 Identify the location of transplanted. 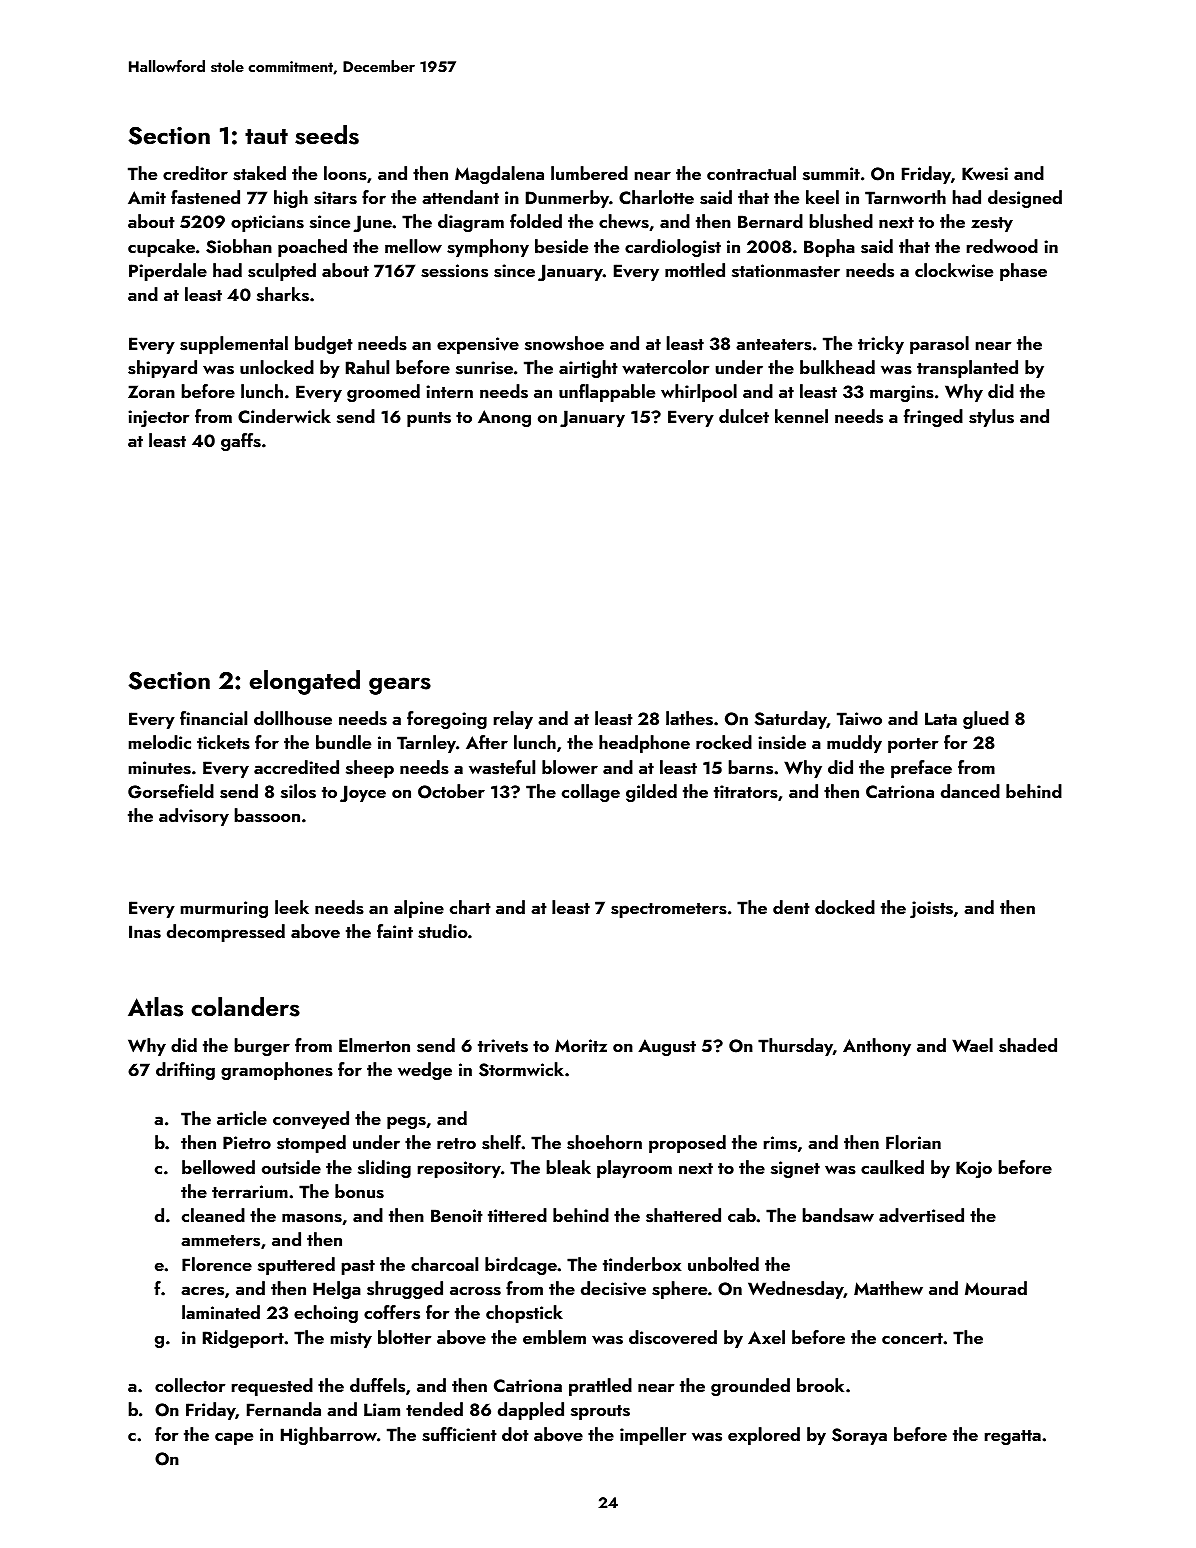
(967, 369).
